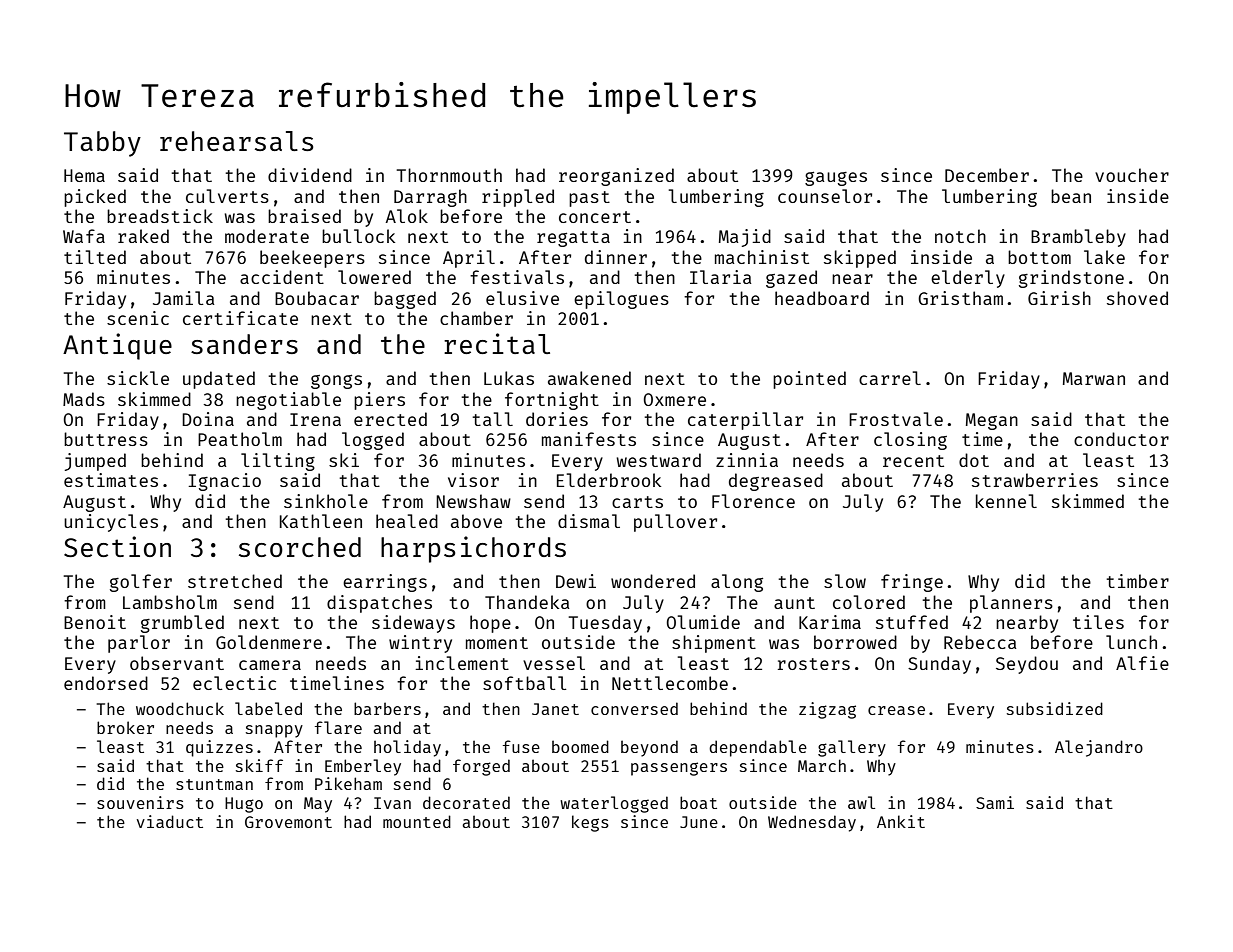  What do you see at coordinates (910, 441) in the document?
I see `closing` at bounding box center [910, 441].
